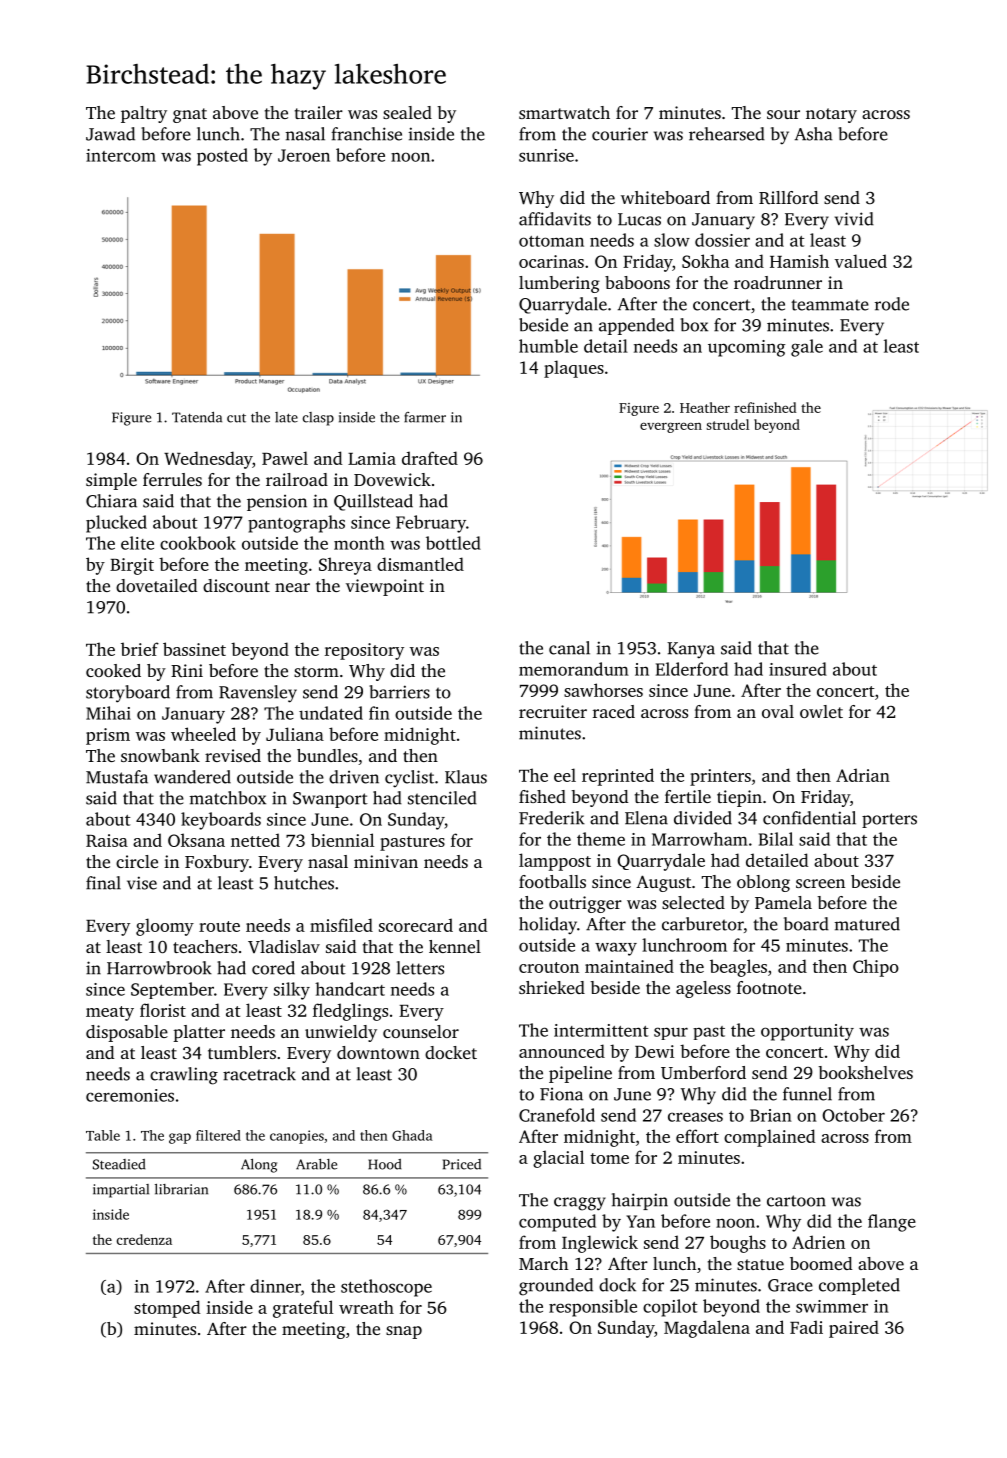  I want to click on evergreen, so click(671, 427).
